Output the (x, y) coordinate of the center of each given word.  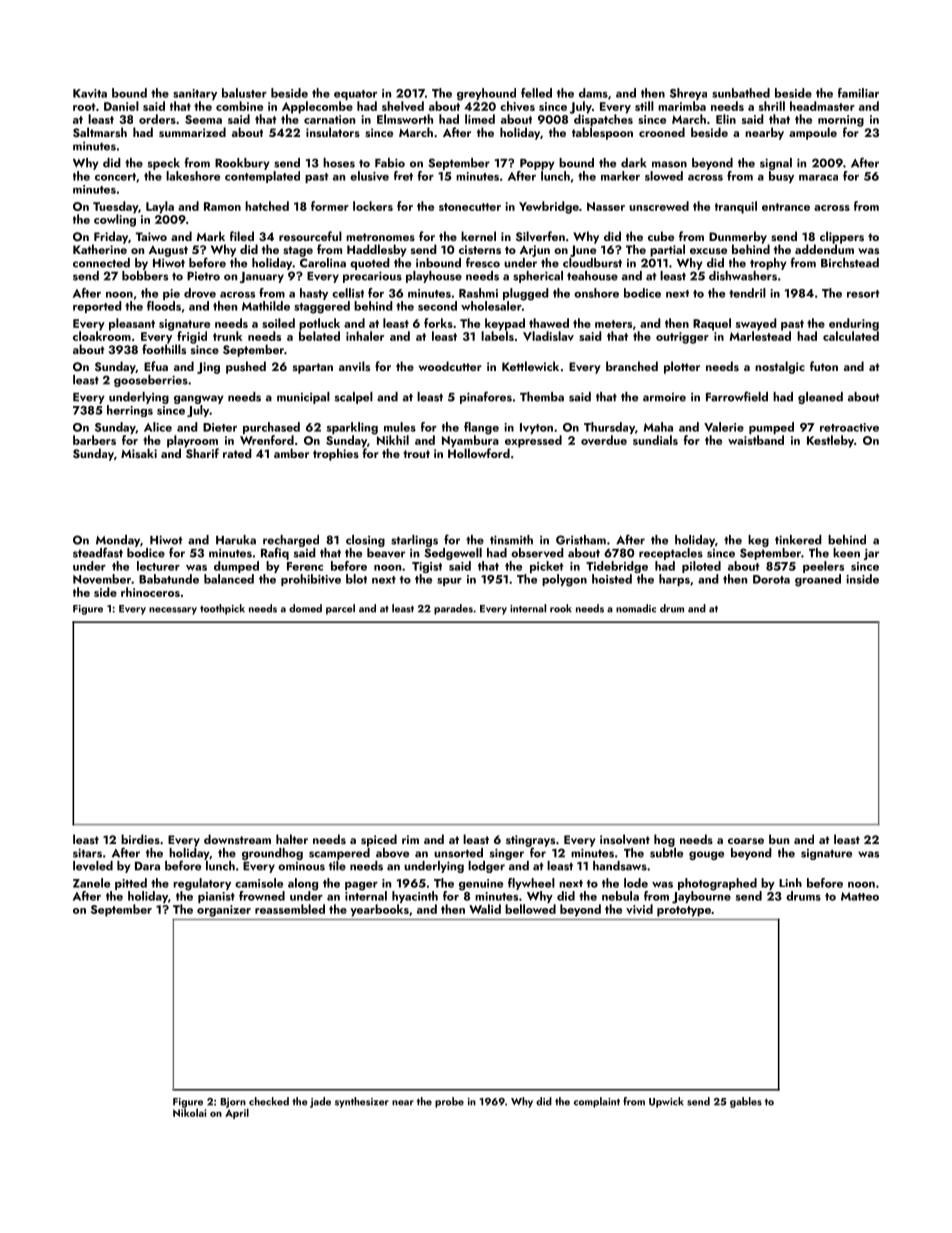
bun (779, 839)
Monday (118, 541)
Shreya (688, 94)
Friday (111, 237)
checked (269, 1101)
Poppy (537, 164)
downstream (237, 839)
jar (871, 554)
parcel (340, 609)
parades (453, 609)
